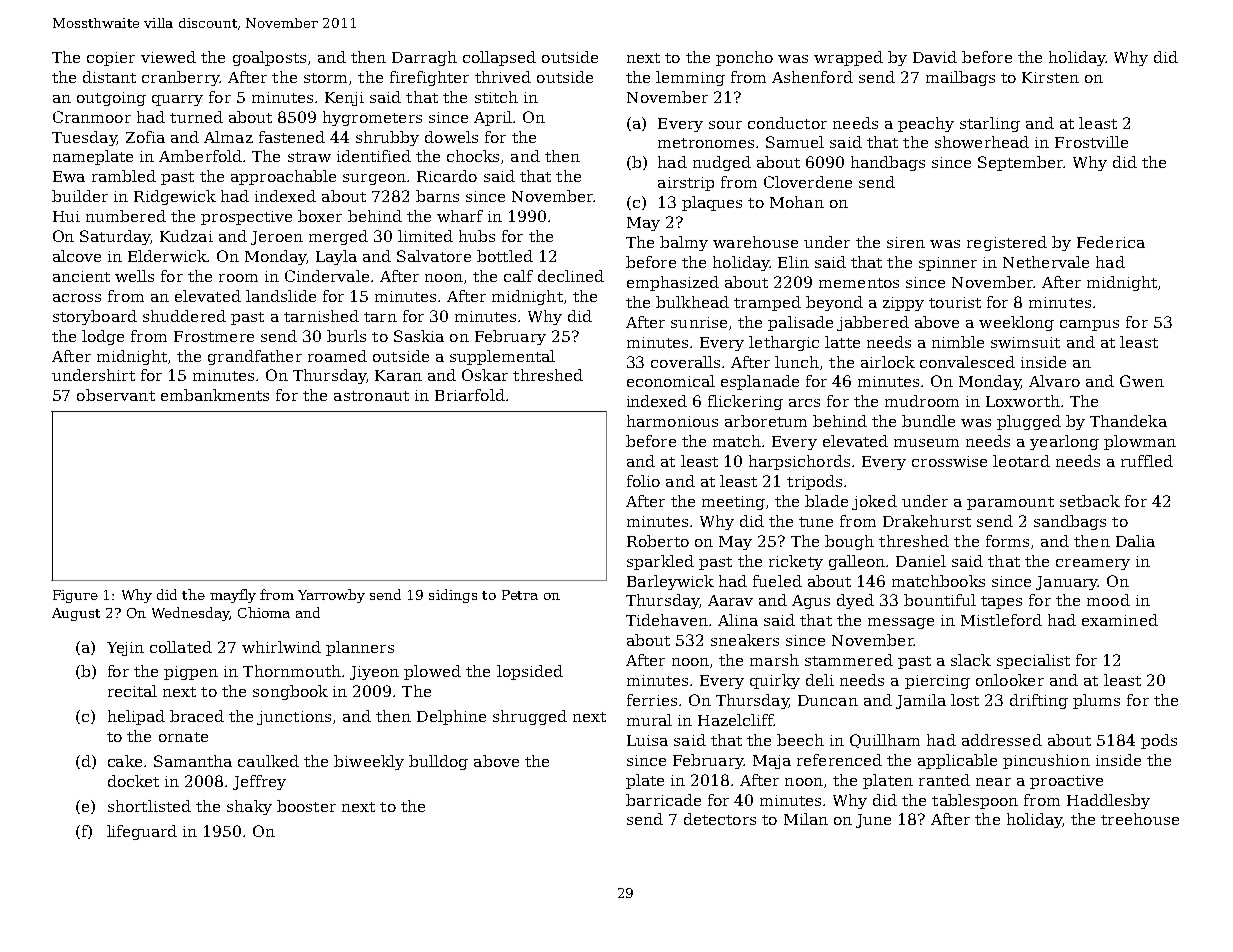 Image resolution: width=1233 pixels, height=952 pixels. I want to click on David, so click(935, 57).
